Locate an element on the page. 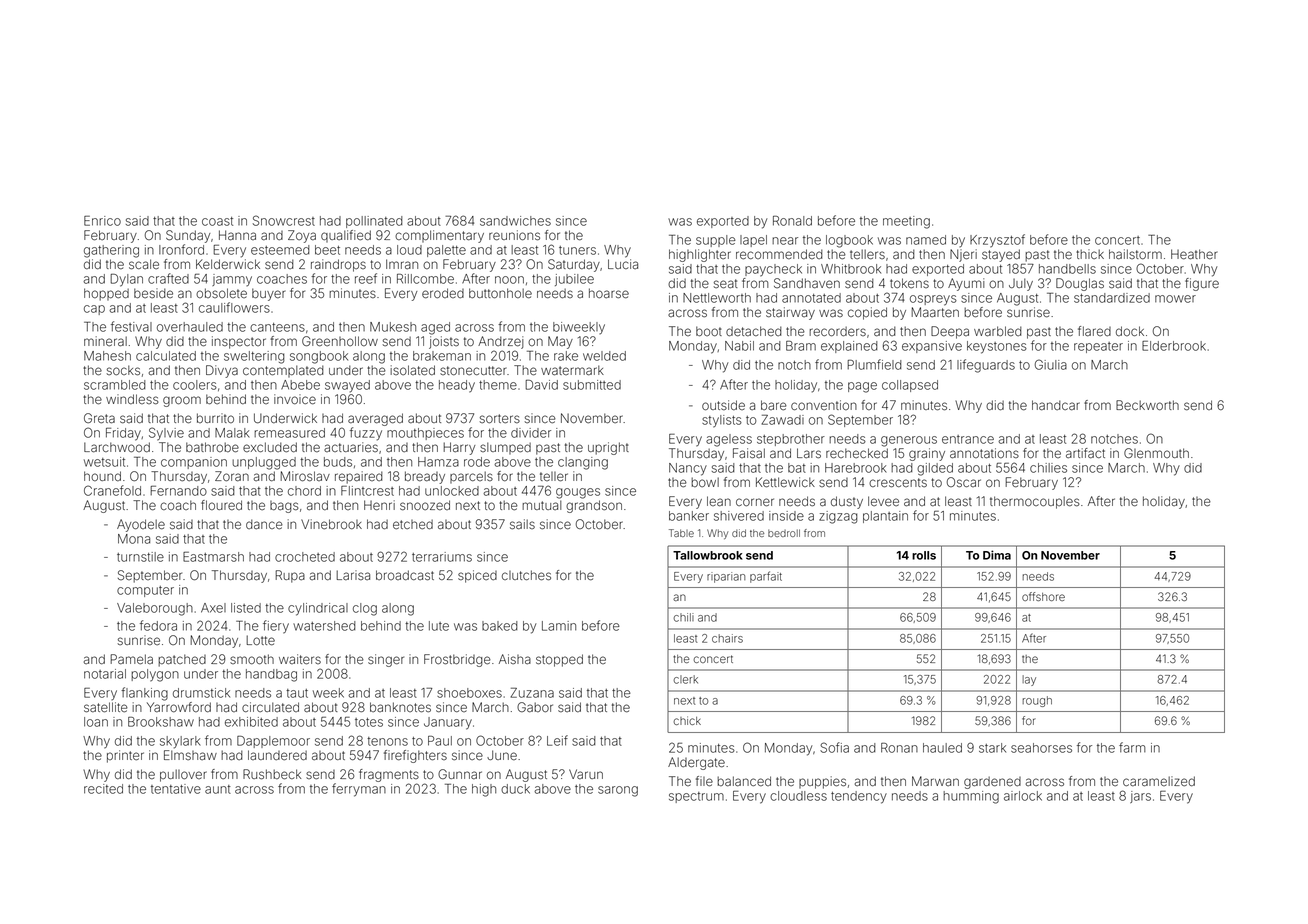 The height and width of the page is (924, 1308). invoice is located at coordinates (295, 399).
